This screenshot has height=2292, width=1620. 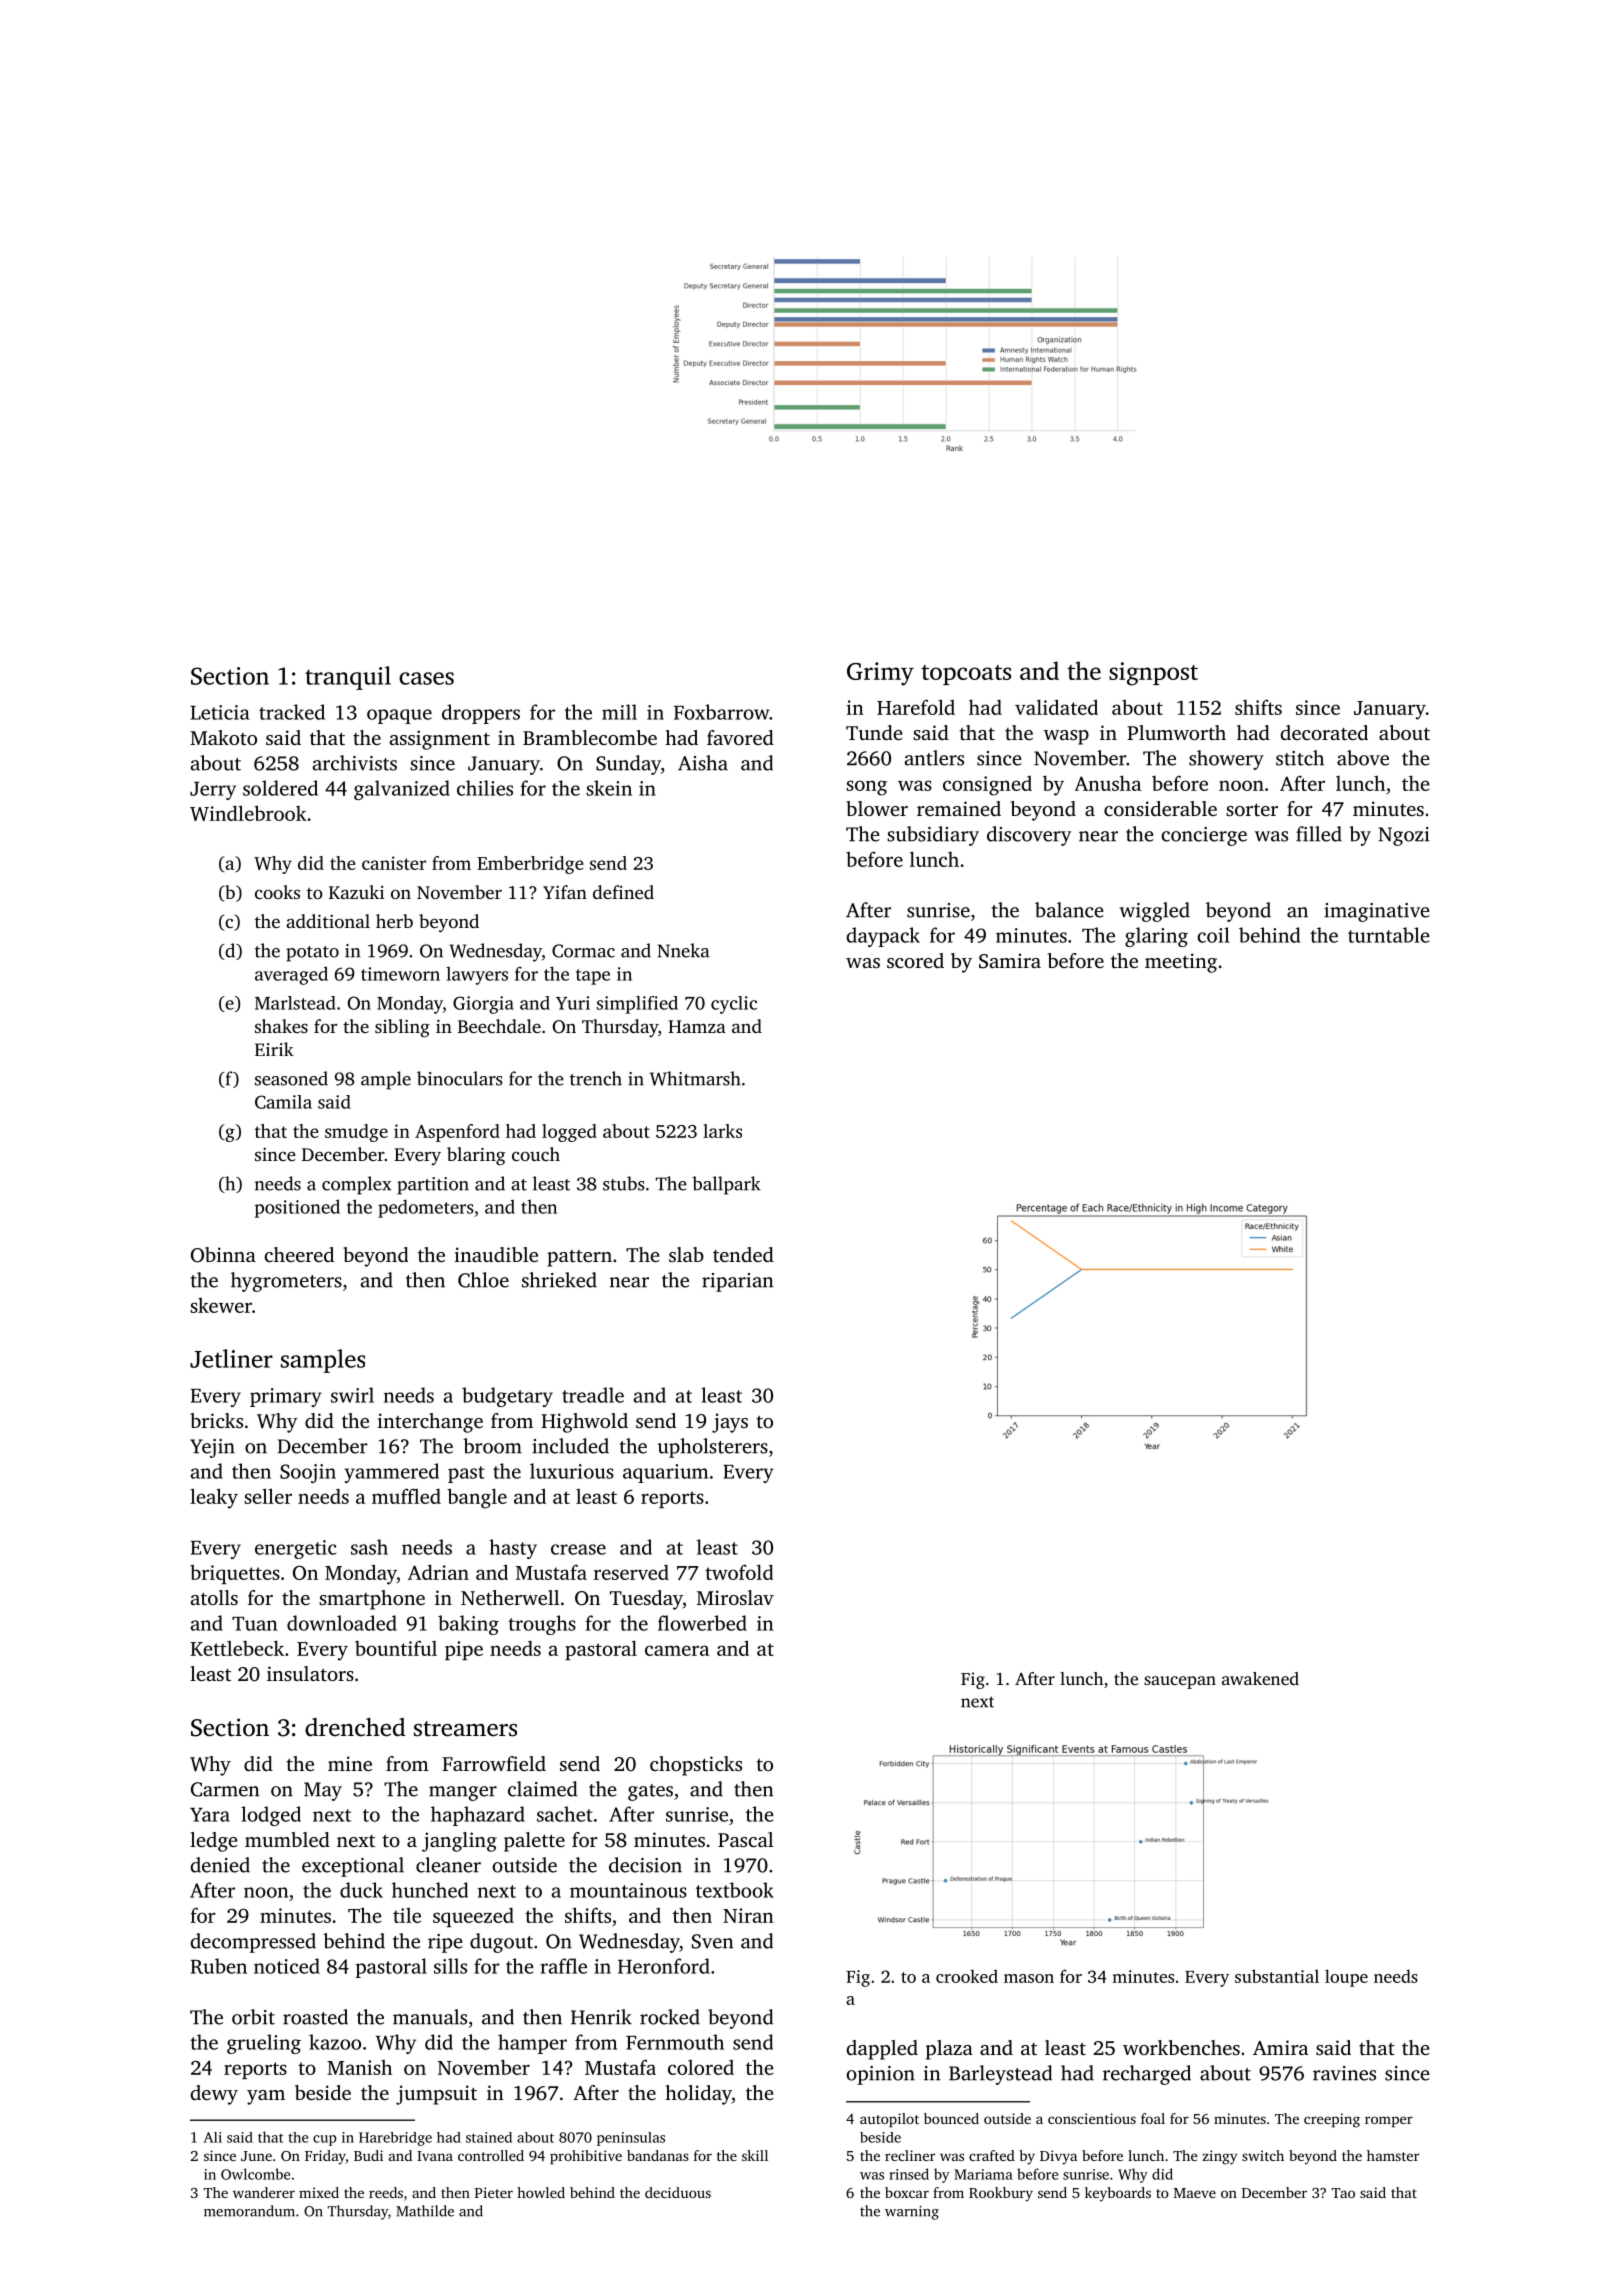 What do you see at coordinates (277, 892) in the screenshot?
I see `cooks` at bounding box center [277, 892].
